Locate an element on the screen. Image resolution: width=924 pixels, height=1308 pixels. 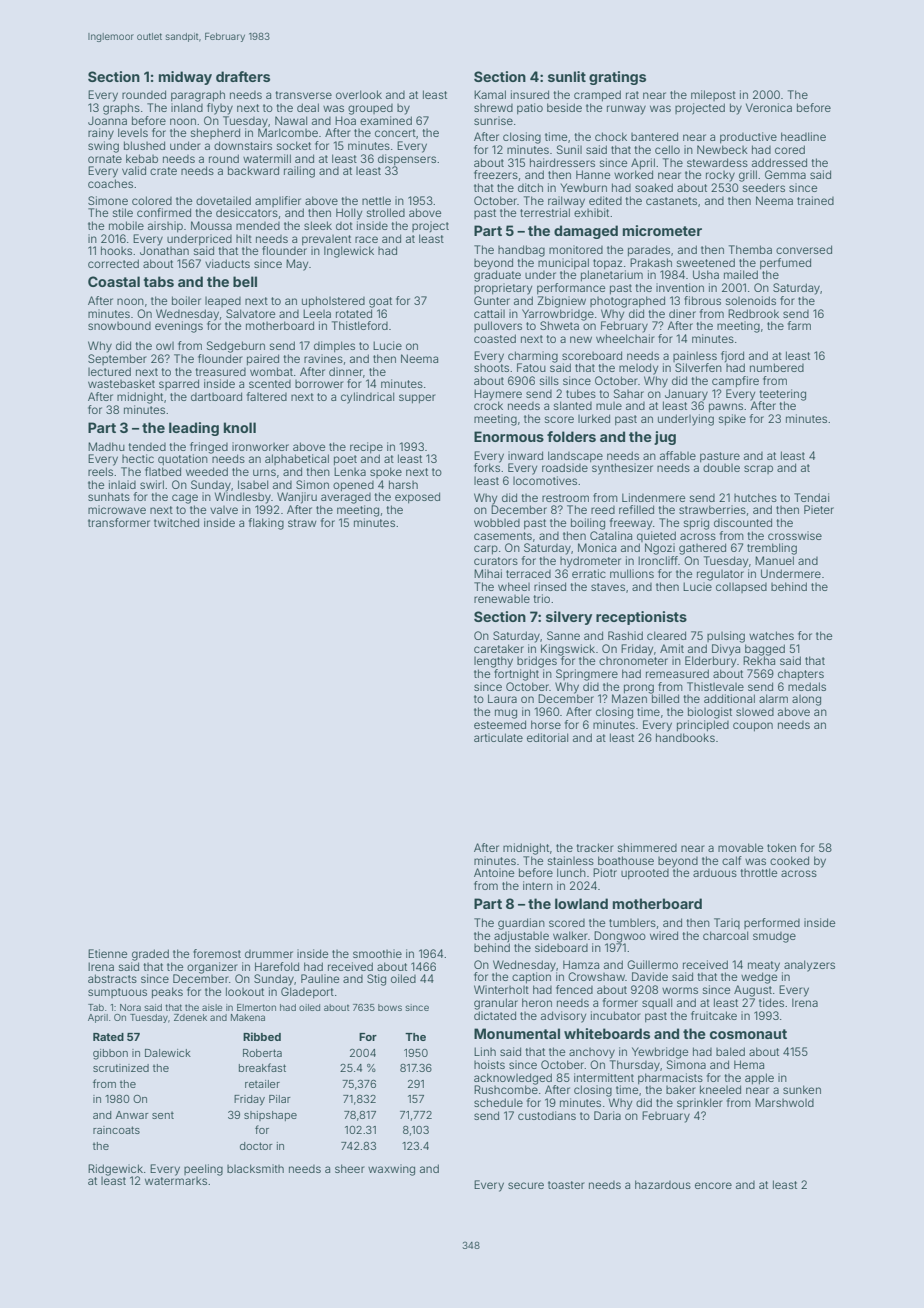
waxwing is located at coordinates (391, 1170).
